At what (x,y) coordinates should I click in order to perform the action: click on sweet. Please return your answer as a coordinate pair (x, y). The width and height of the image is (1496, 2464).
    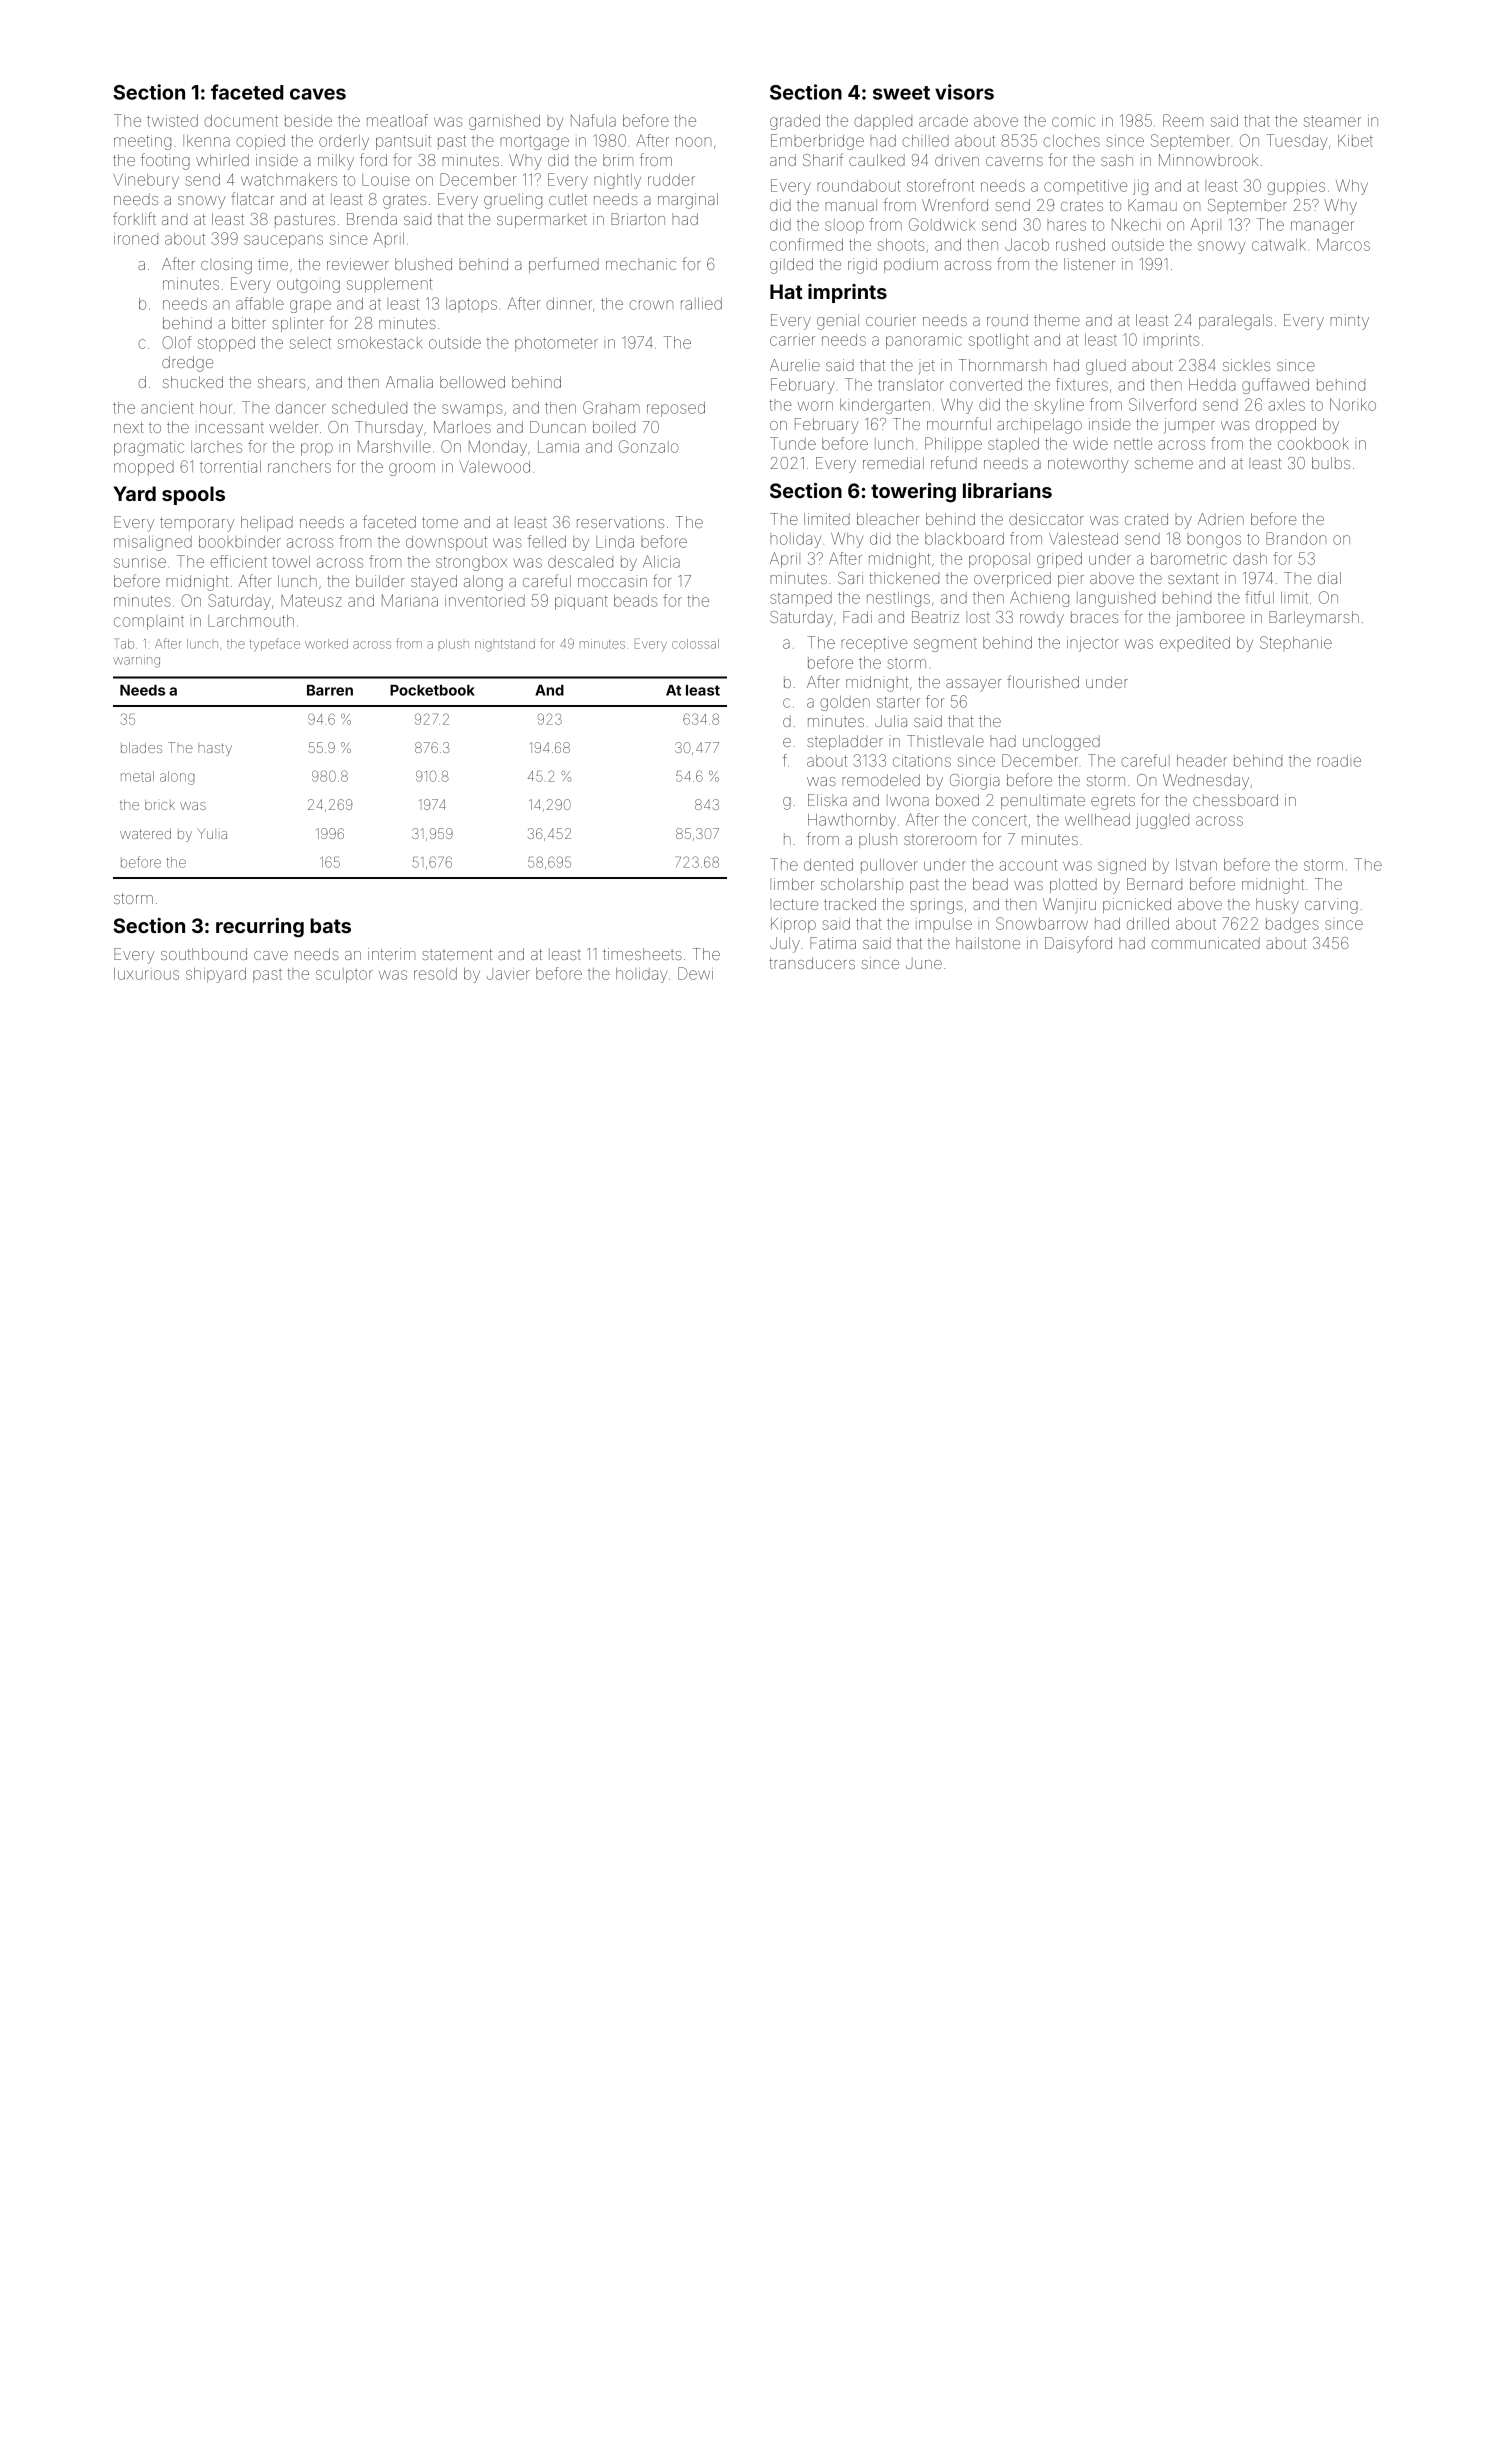
    Looking at the image, I should click on (901, 93).
